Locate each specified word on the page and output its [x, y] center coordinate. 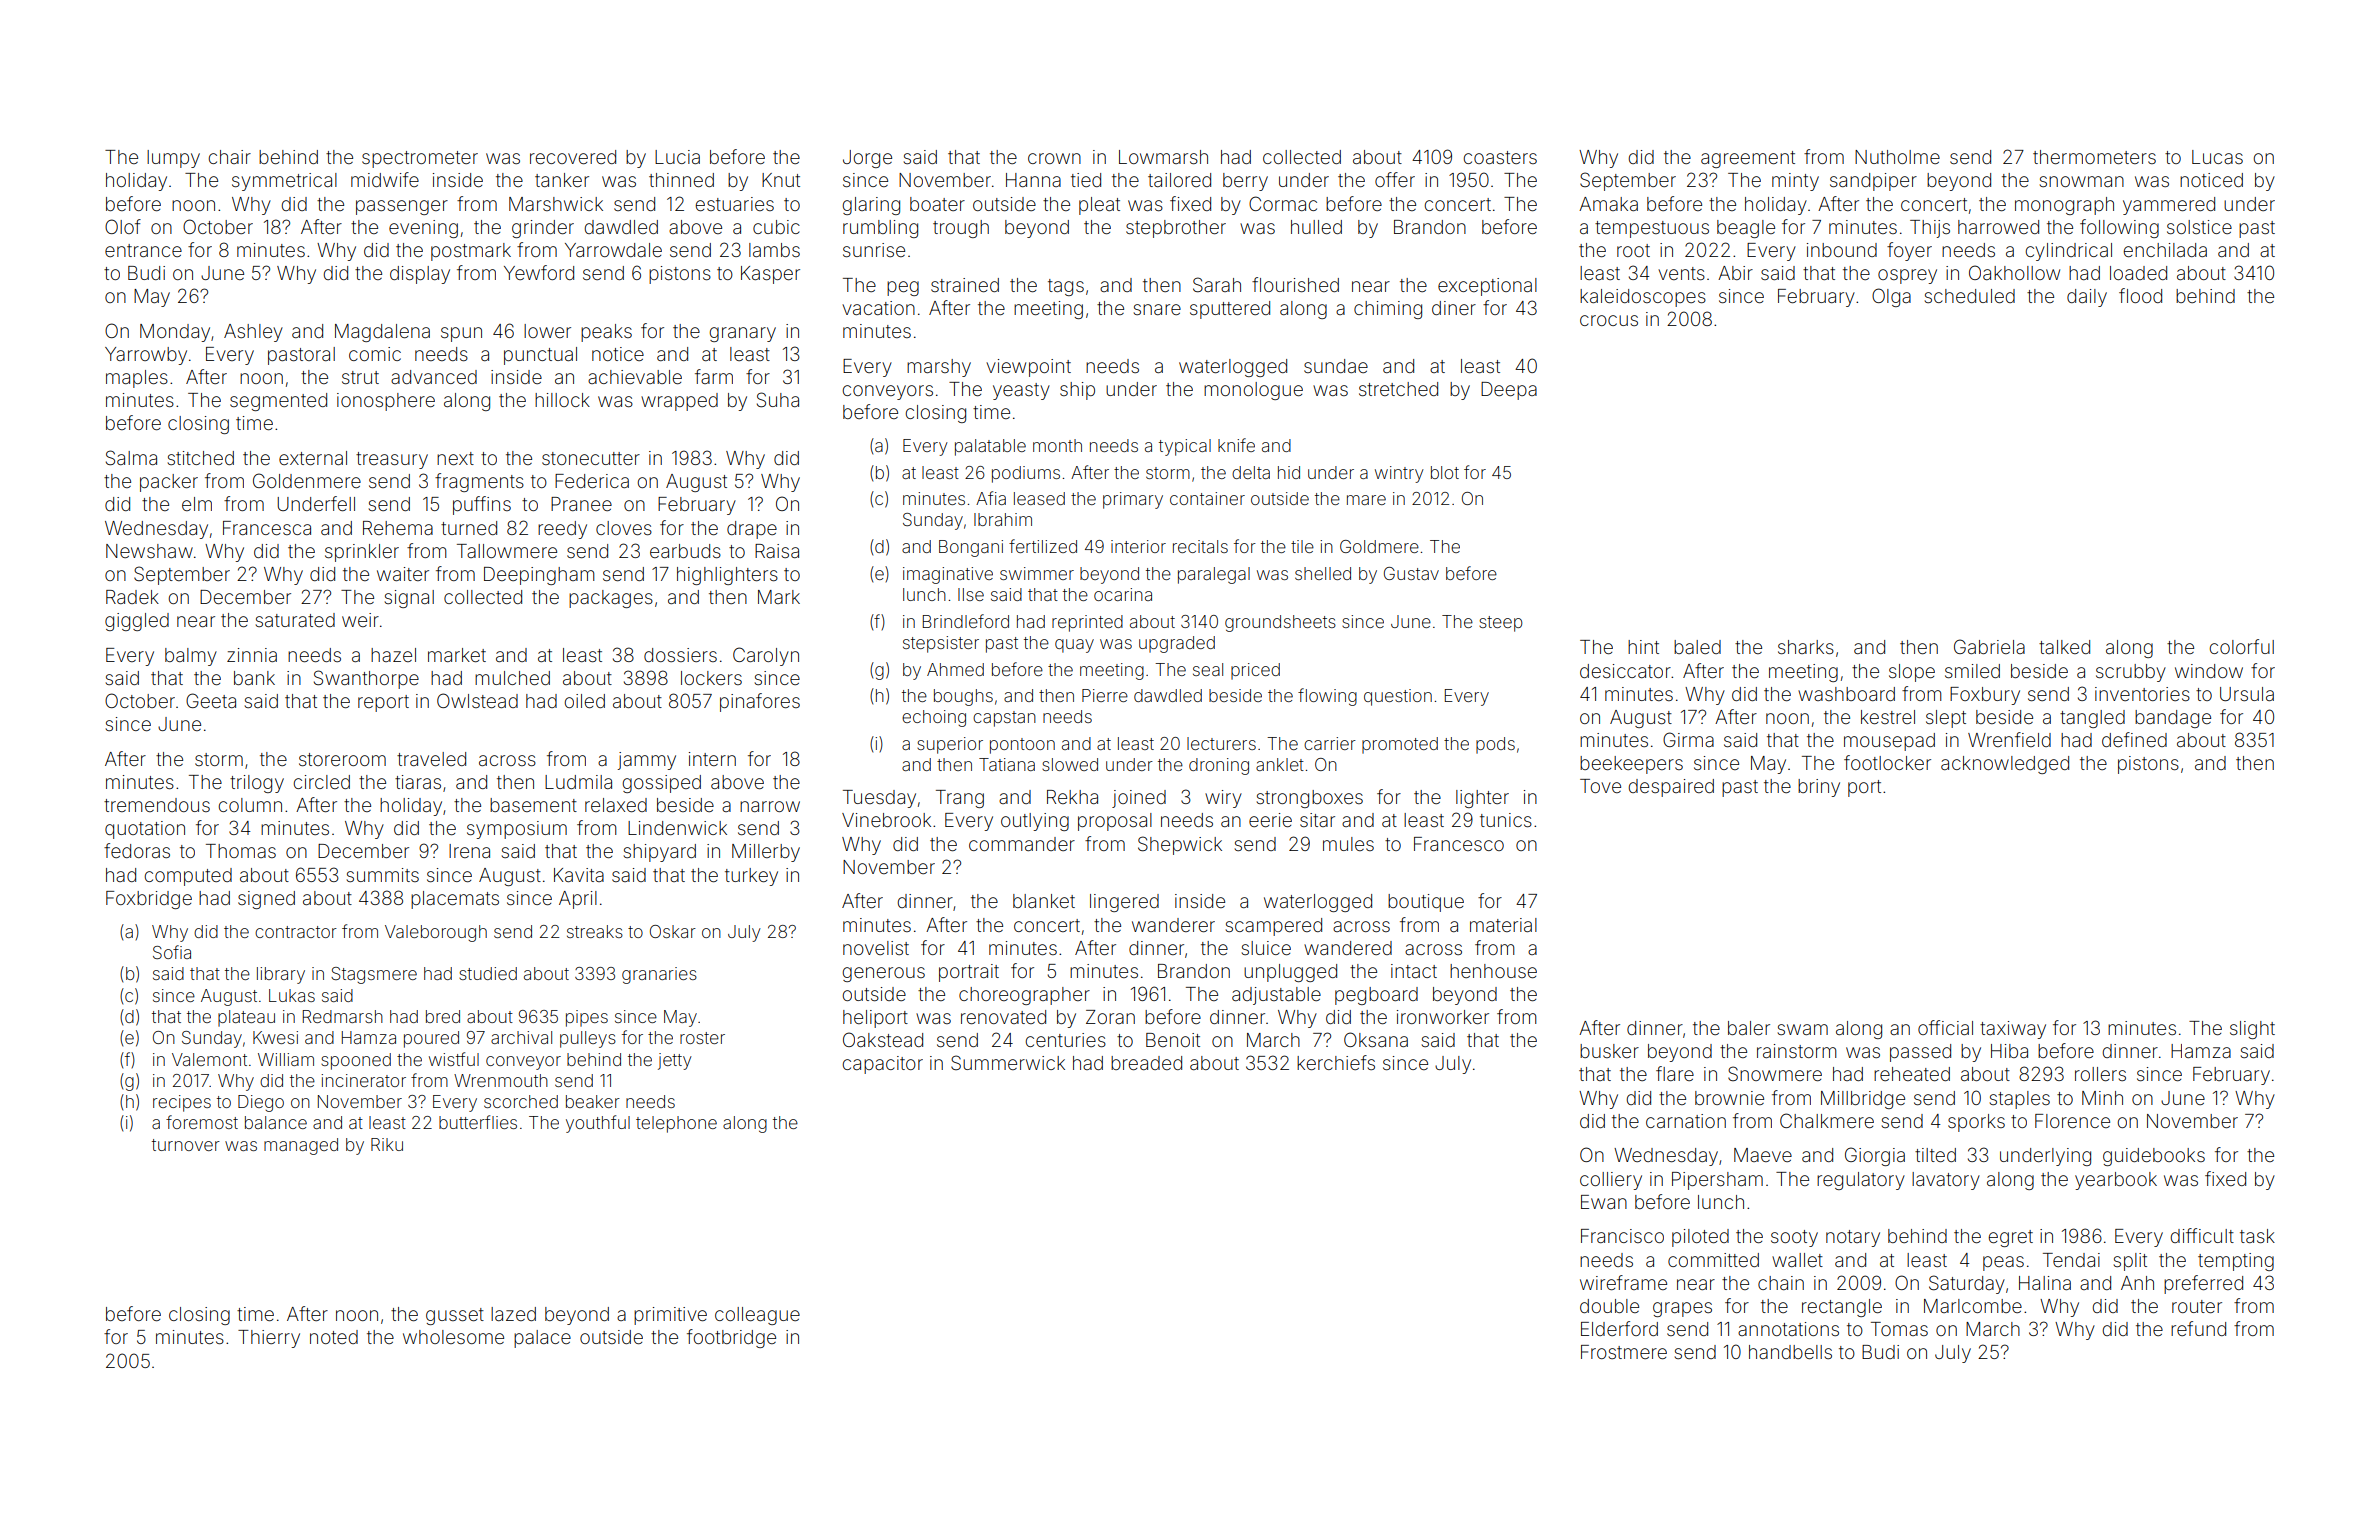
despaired [1671, 788]
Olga [1891, 297]
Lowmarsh [1163, 157]
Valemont [209, 1059]
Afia [991, 498]
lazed [513, 1314]
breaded [1146, 1063]
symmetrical [284, 182]
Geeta [211, 700]
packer [169, 483]
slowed [1070, 764]
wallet [1797, 1260]
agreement [1748, 159]
